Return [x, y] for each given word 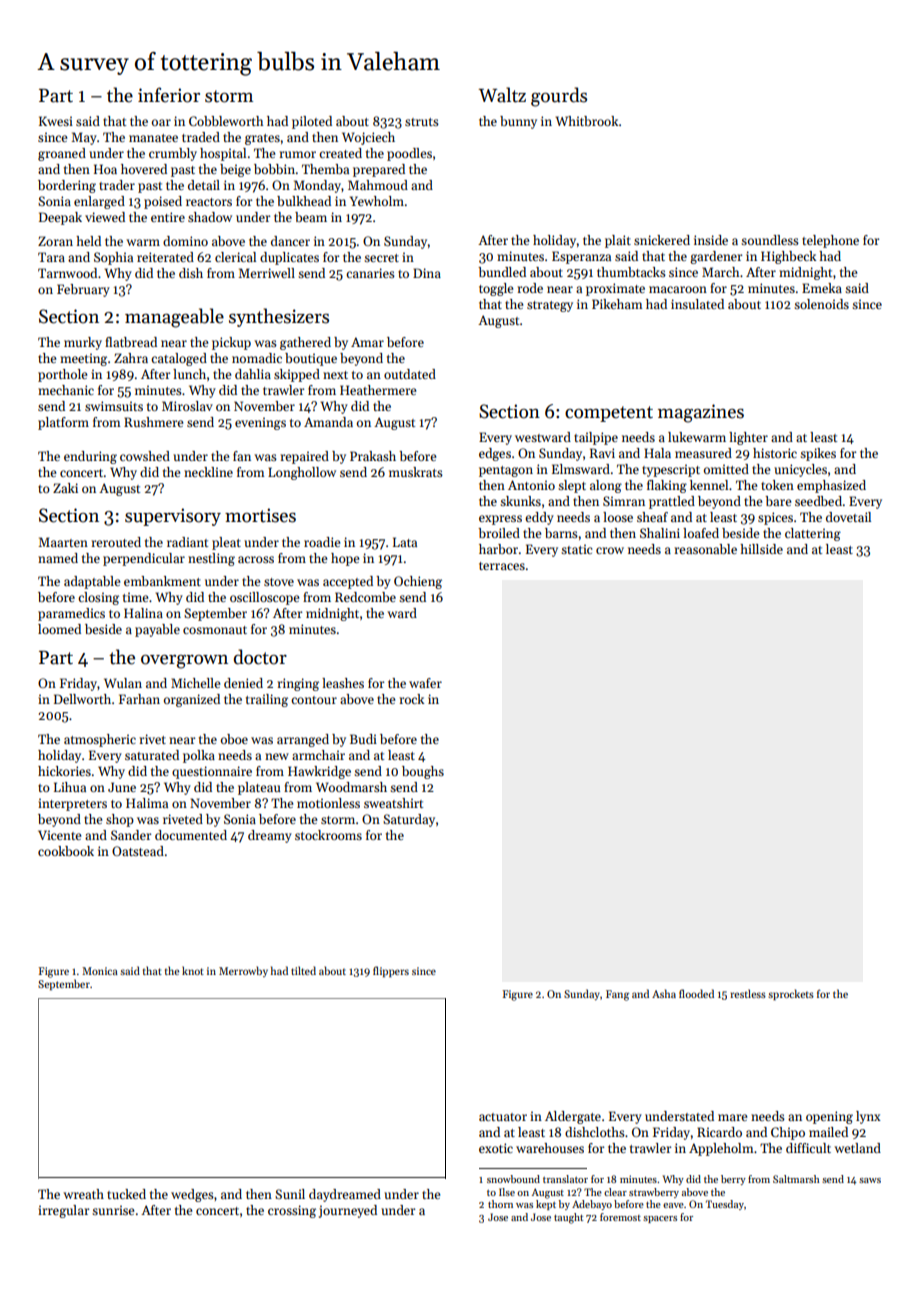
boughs [423, 772]
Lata [405, 542]
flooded [696, 993]
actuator [503, 1117]
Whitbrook [587, 121]
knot [193, 970]
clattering [813, 534]
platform [63, 423]
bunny [518, 122]
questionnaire [212, 772]
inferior [169, 95]
